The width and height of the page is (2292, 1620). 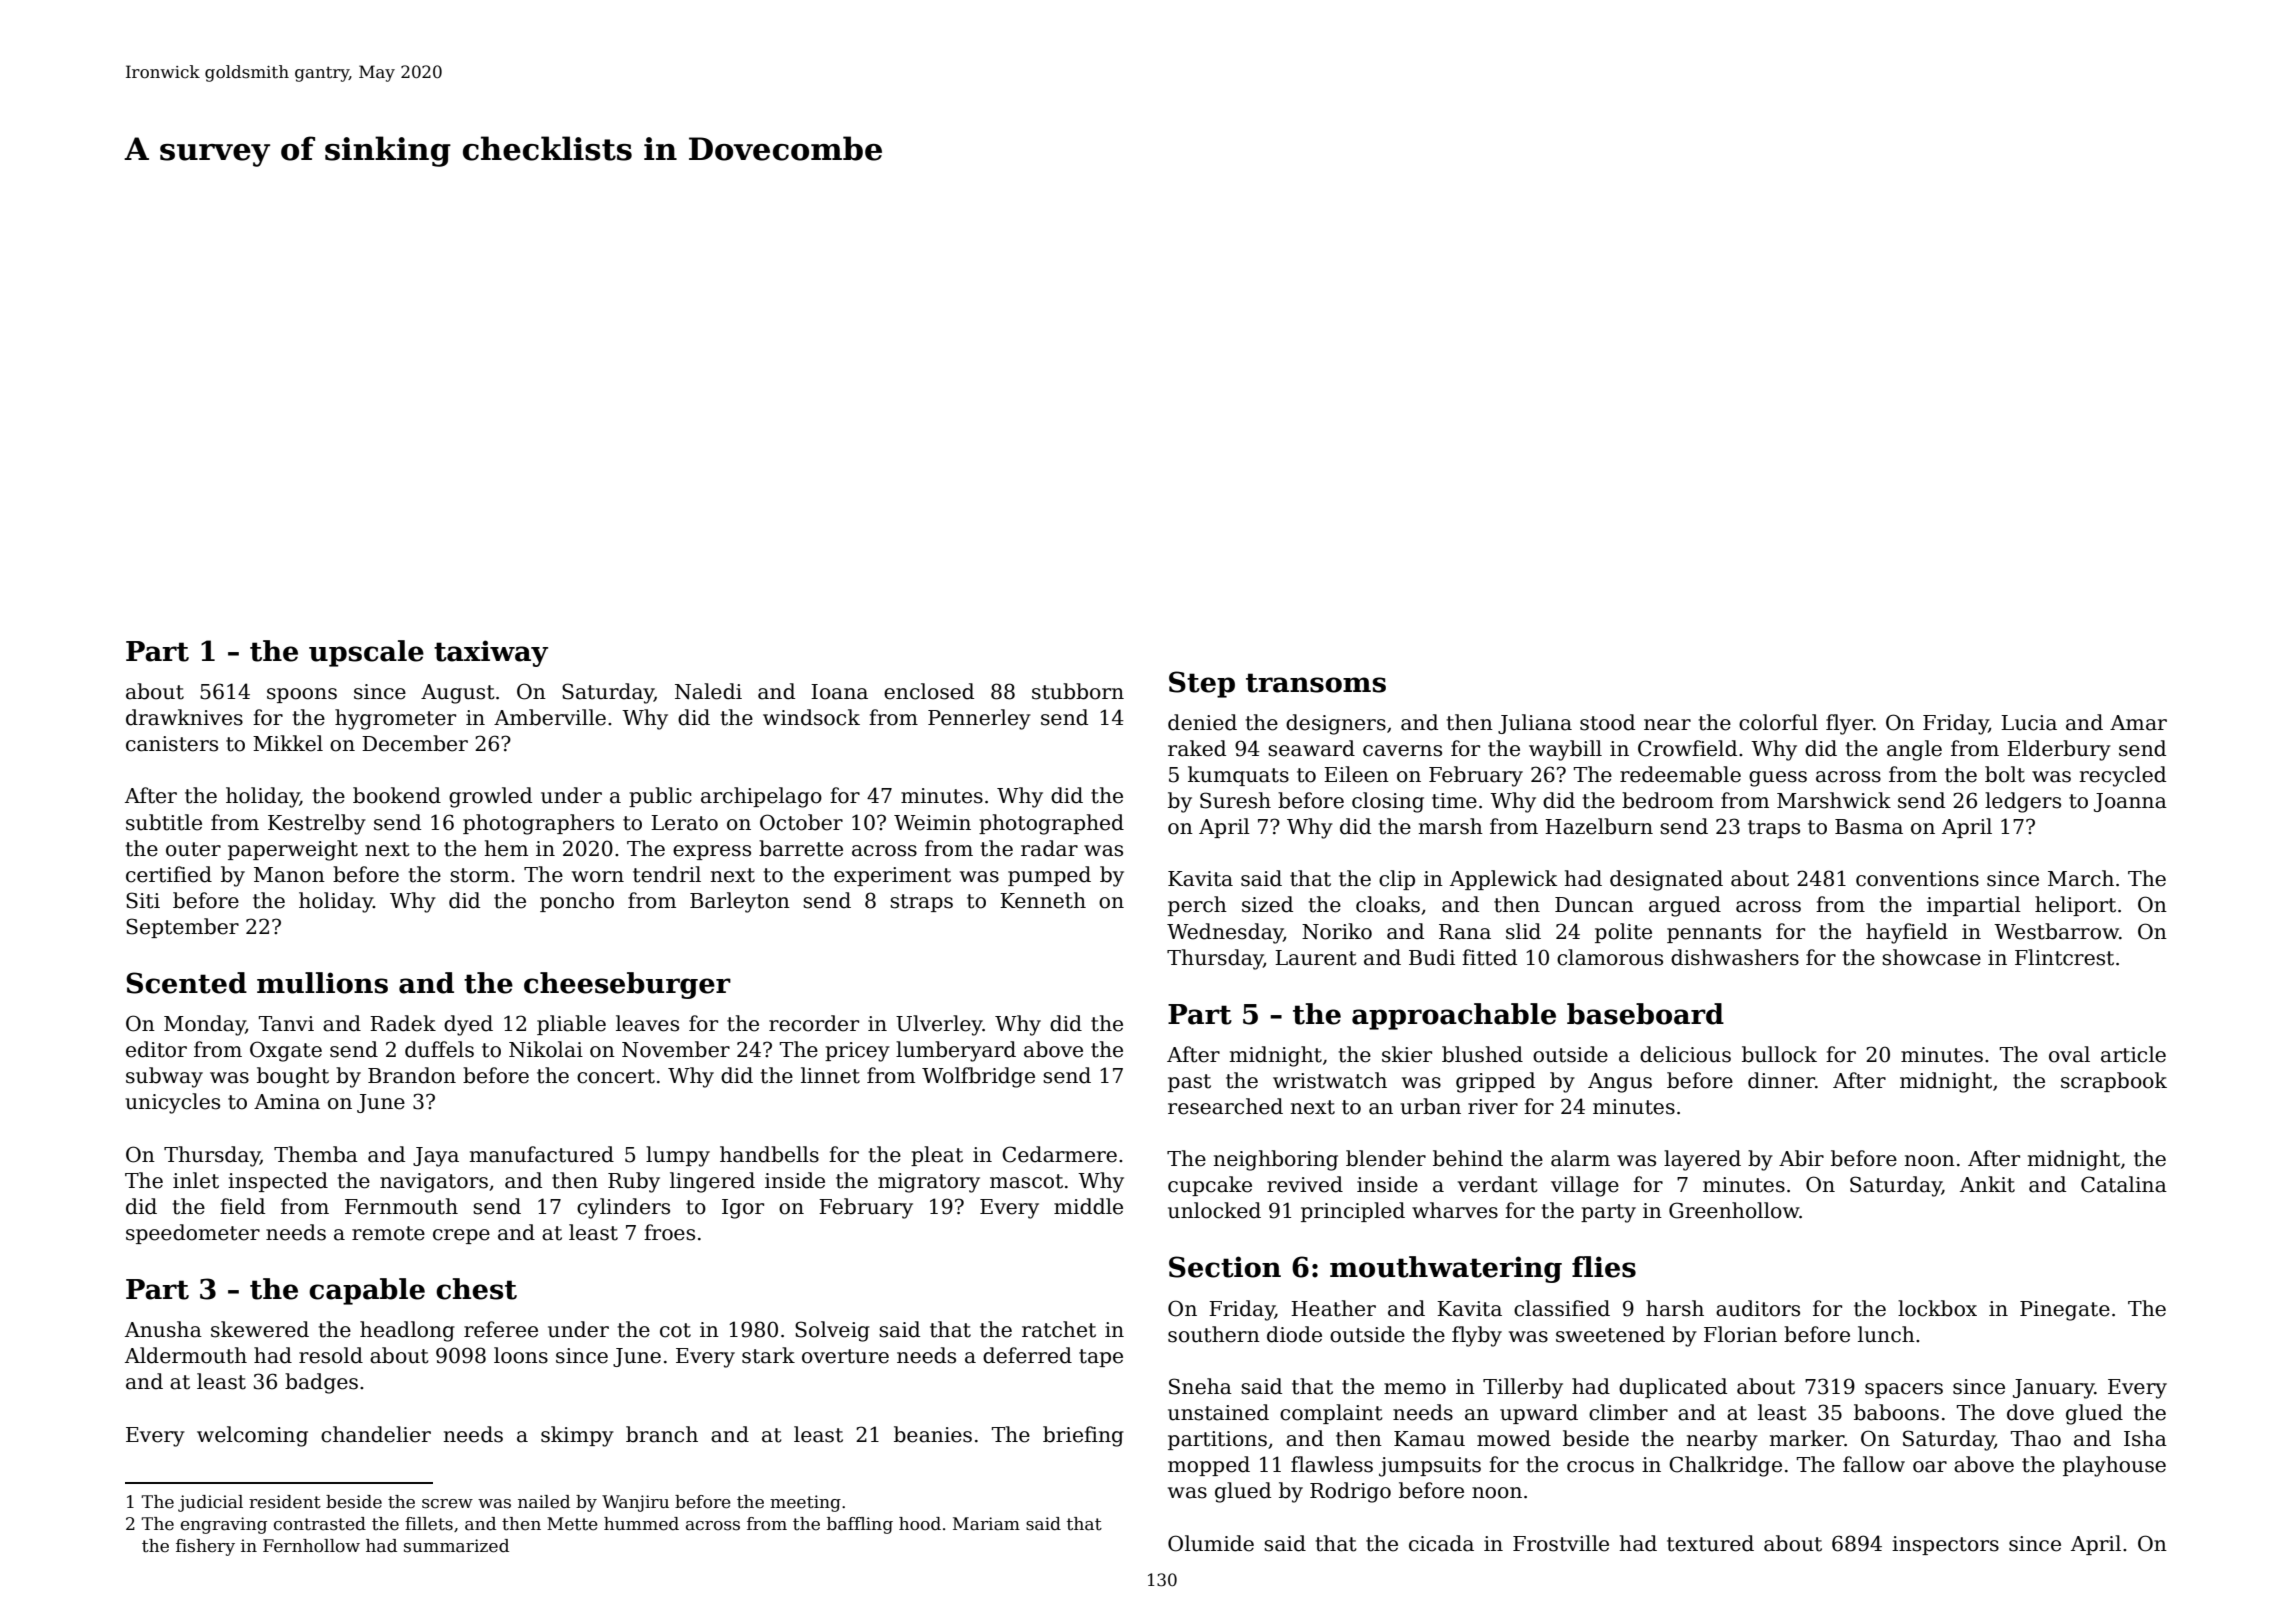 What do you see at coordinates (182, 928) in the page?
I see `September` at bounding box center [182, 928].
